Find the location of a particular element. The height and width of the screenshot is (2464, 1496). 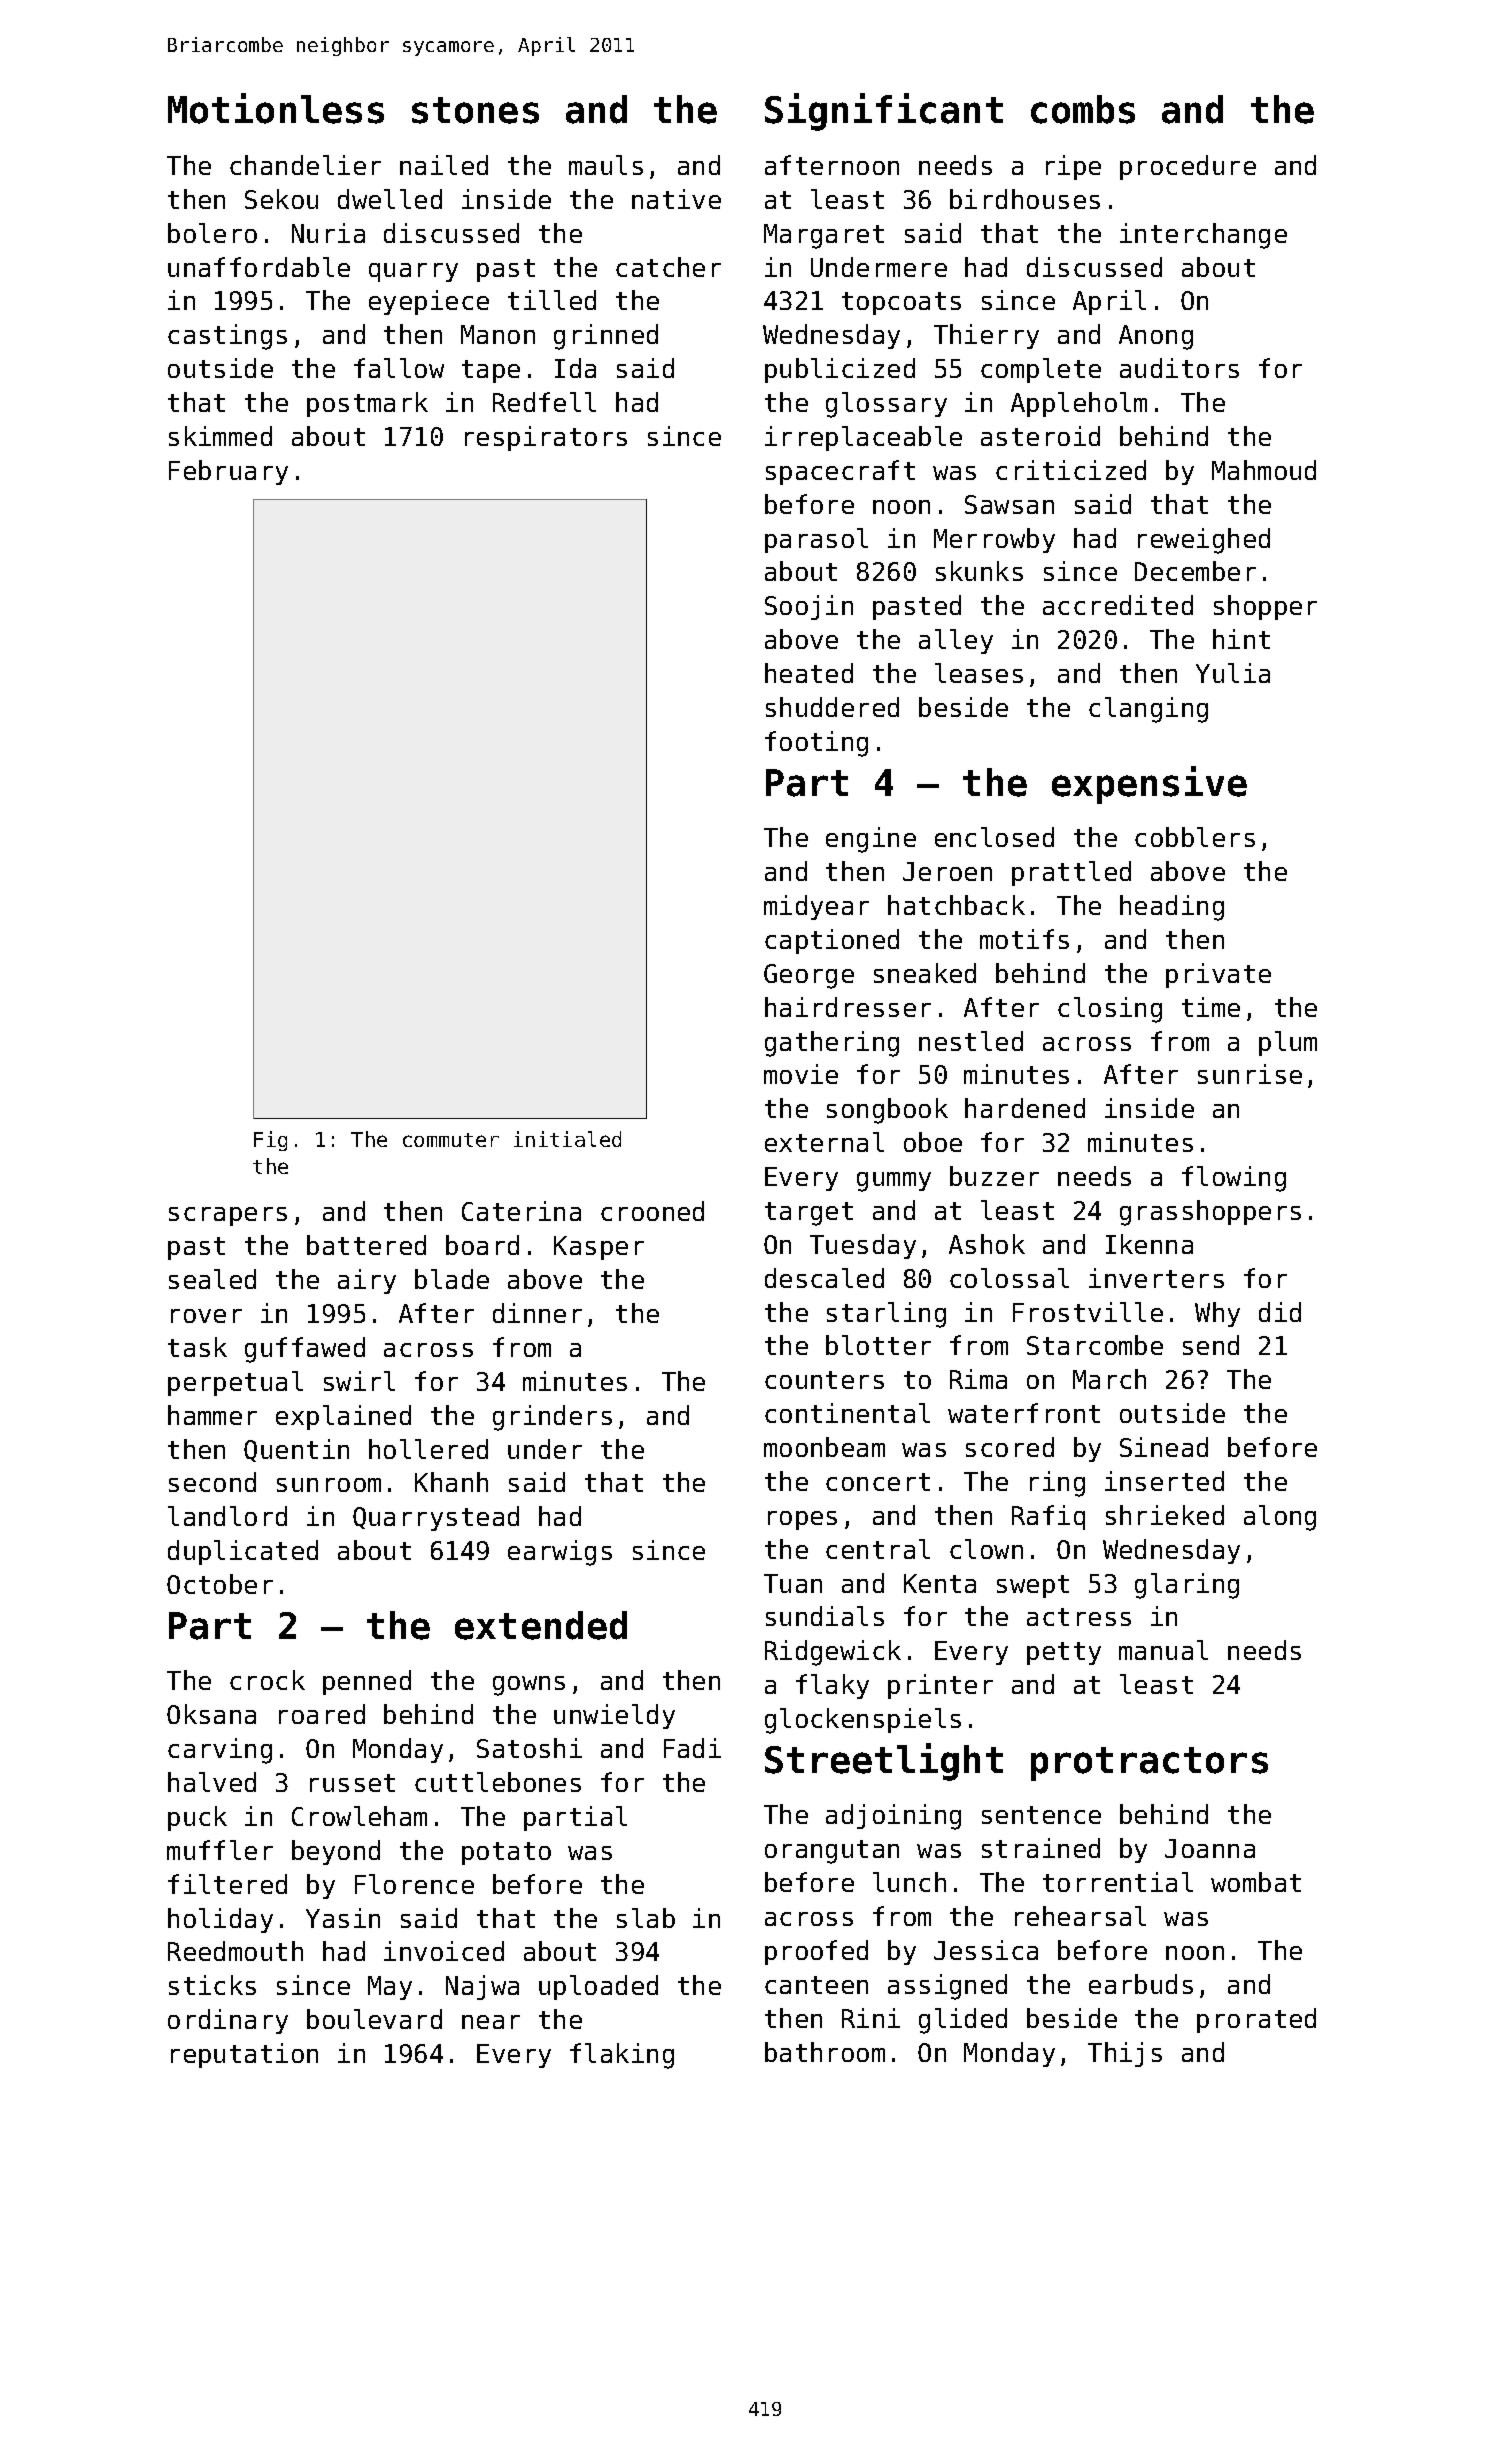

sealed is located at coordinates (212, 1279).
